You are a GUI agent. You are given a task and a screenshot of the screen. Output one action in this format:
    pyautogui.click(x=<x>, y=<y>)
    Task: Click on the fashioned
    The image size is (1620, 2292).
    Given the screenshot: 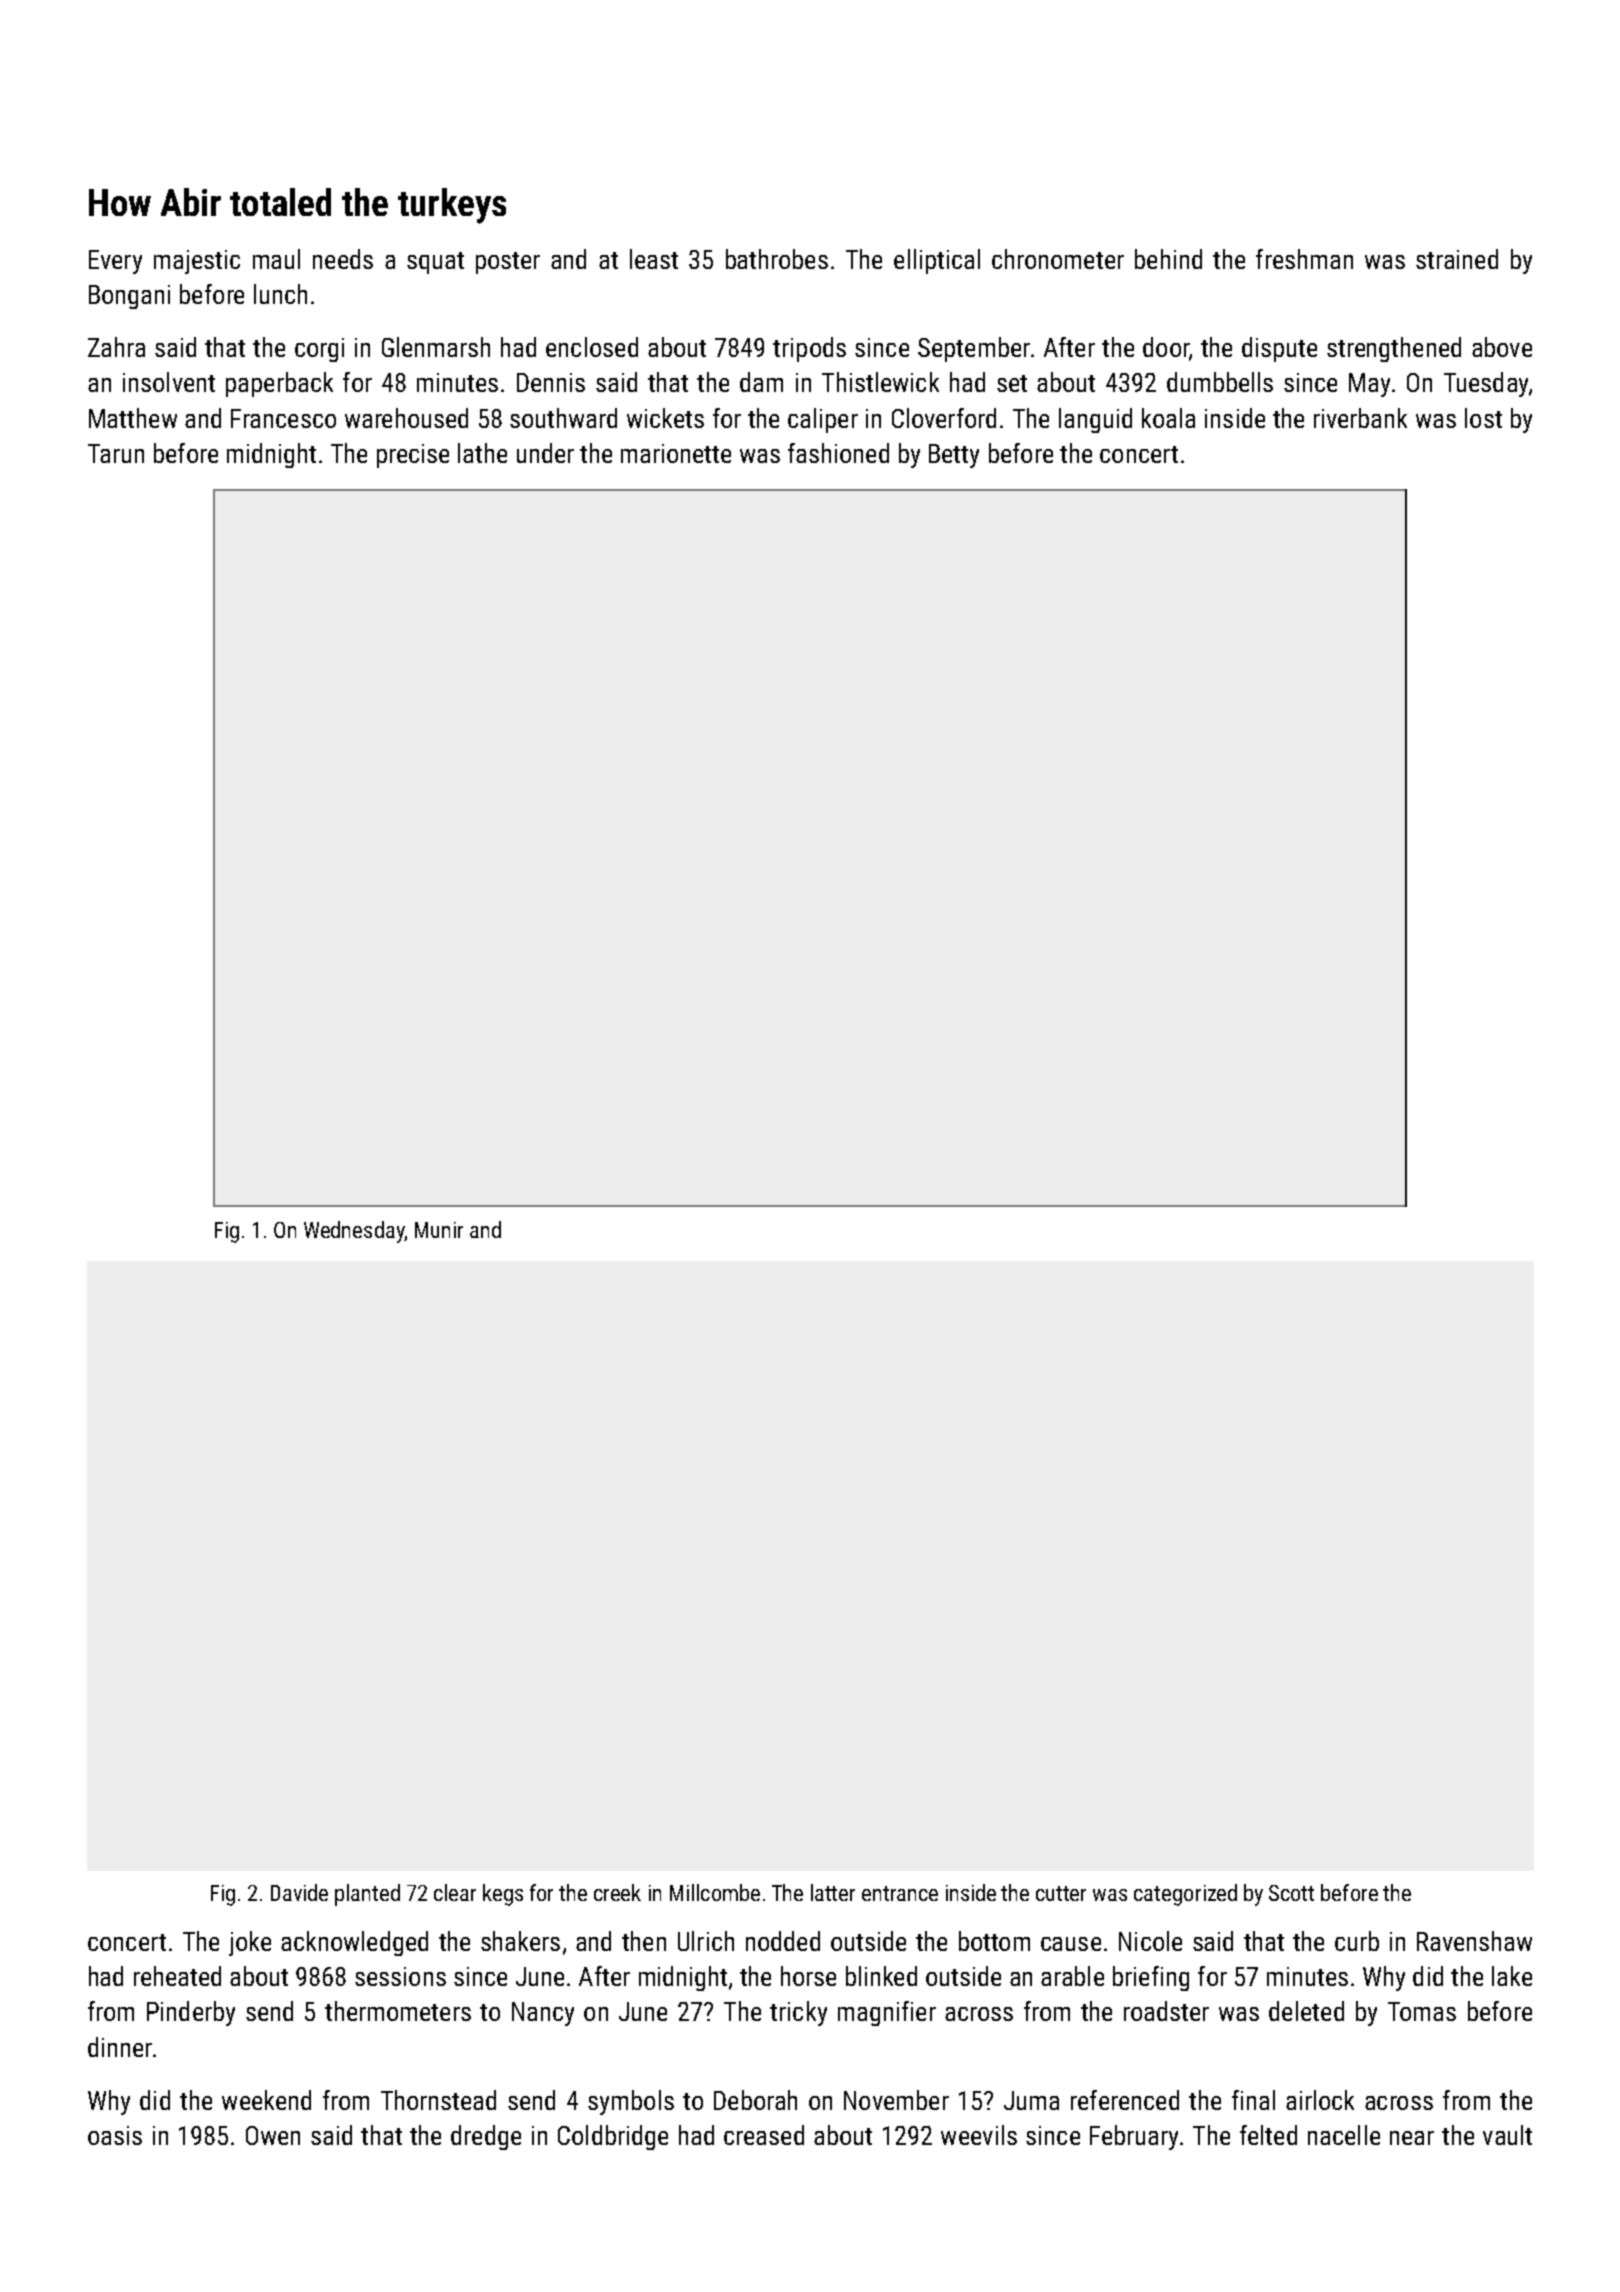 What is the action you would take?
    pyautogui.click(x=838, y=453)
